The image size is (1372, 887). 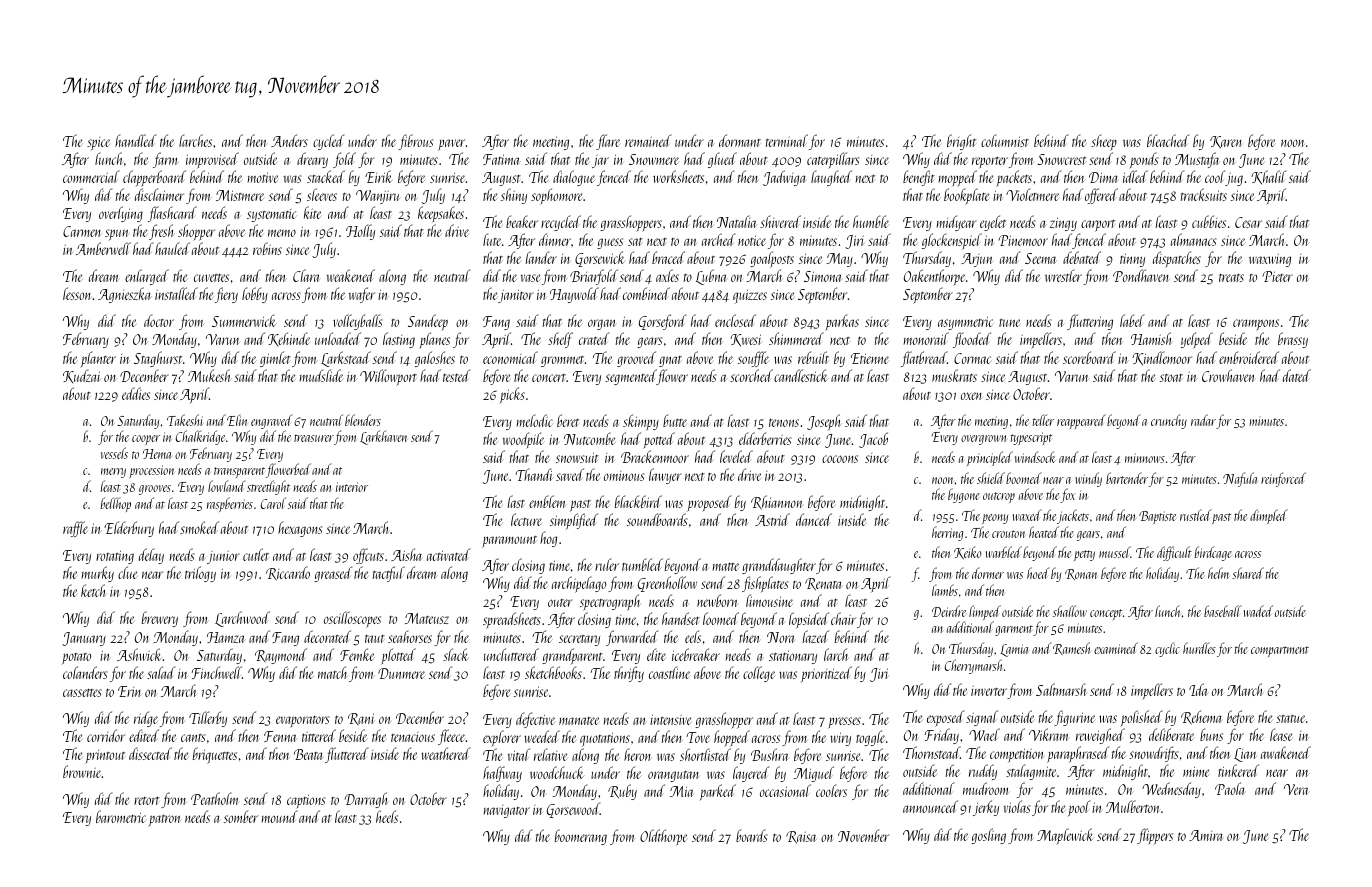 I want to click on Willowport, so click(x=388, y=377).
